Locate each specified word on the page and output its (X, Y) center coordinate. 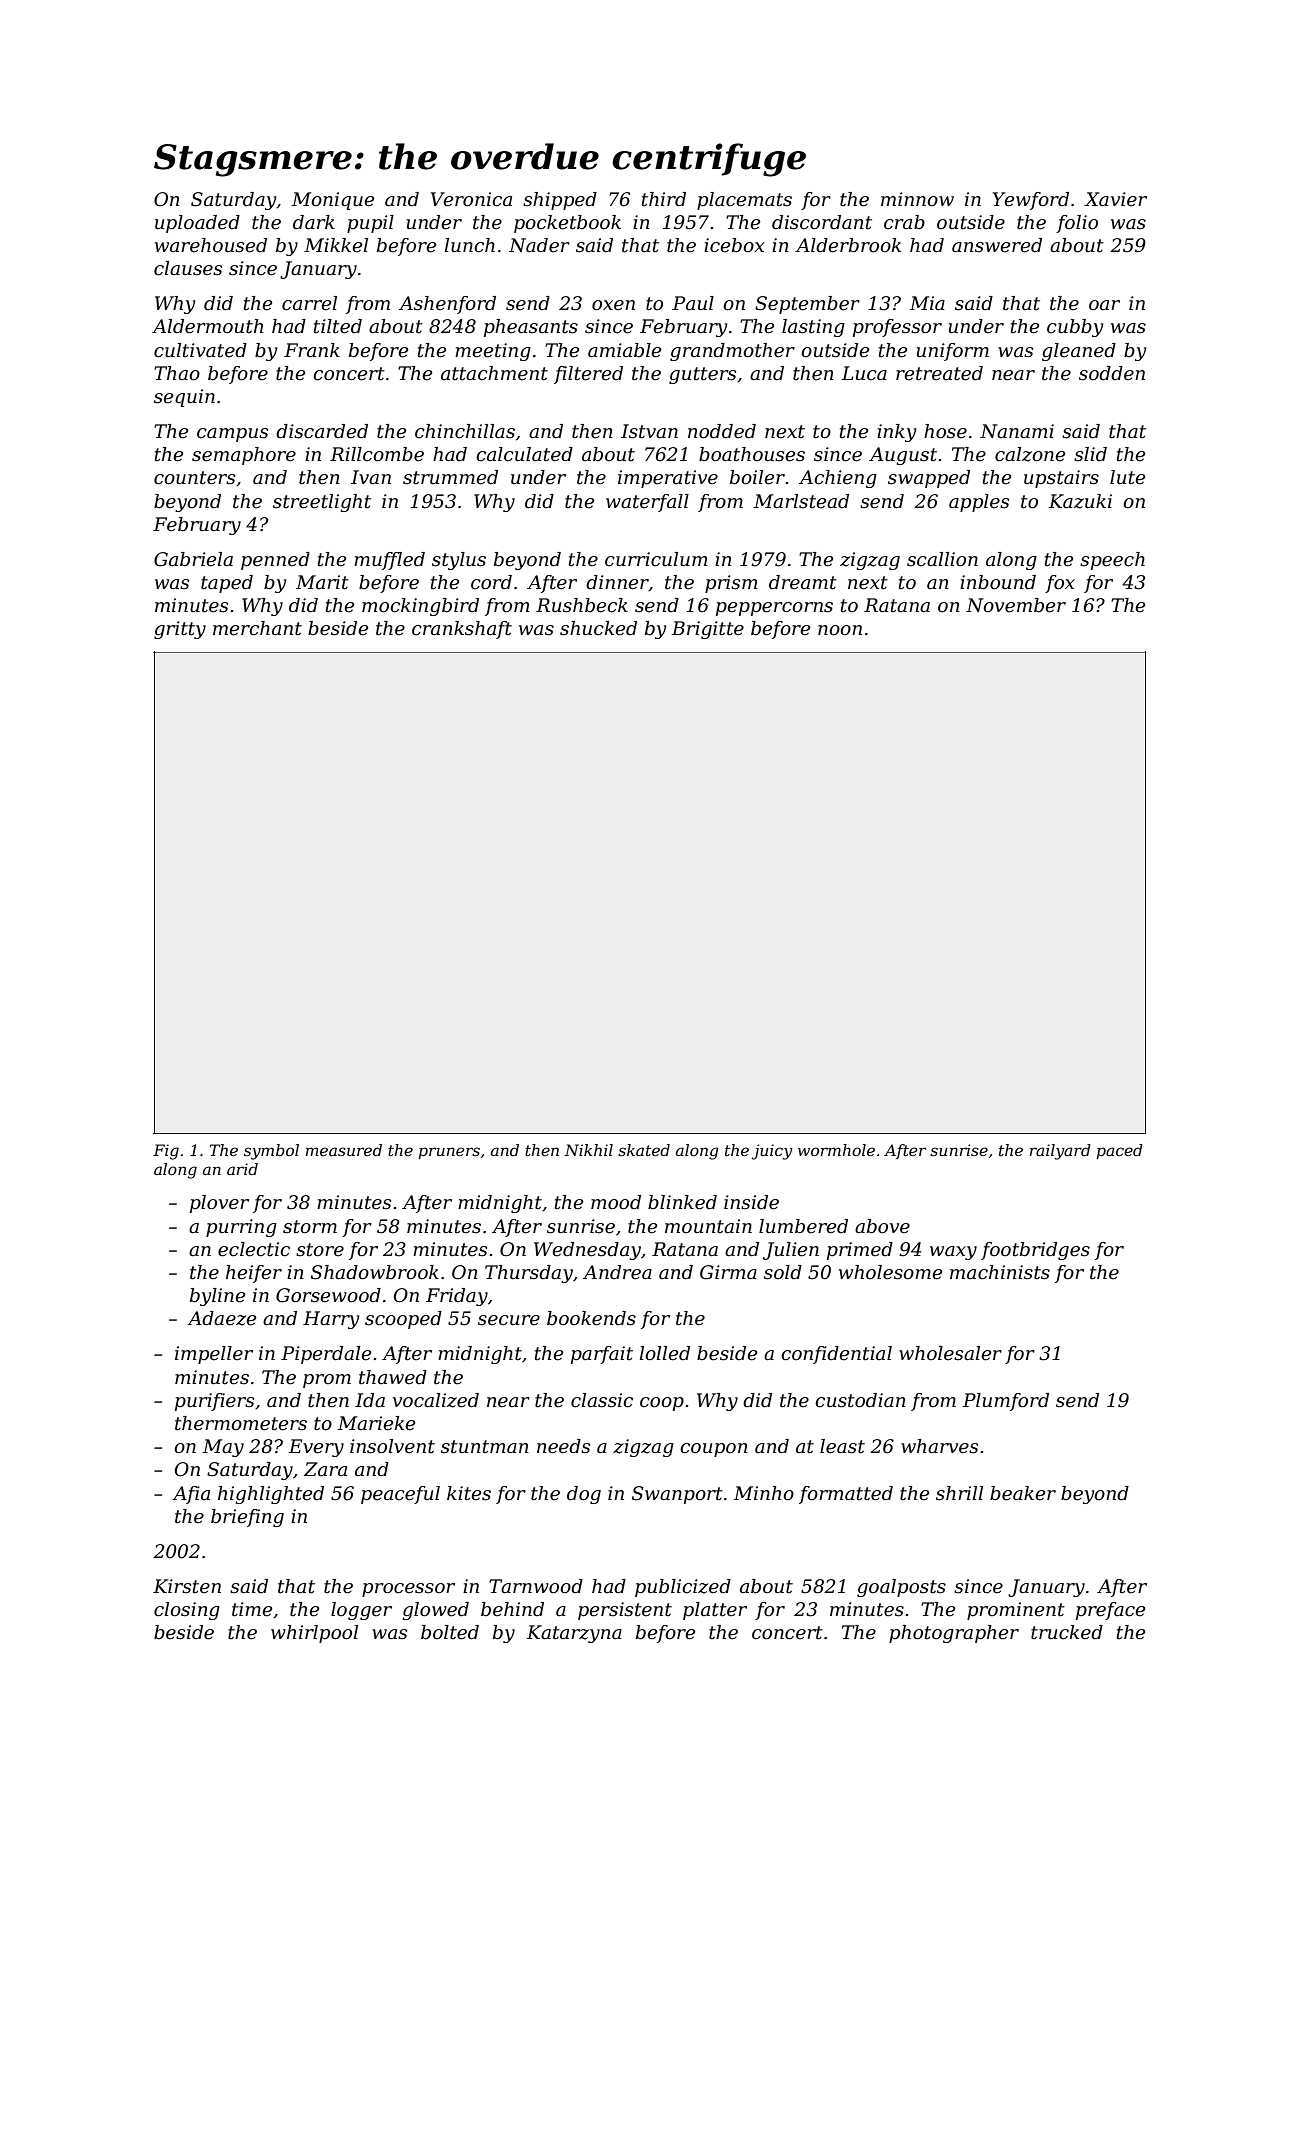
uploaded (197, 224)
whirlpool (314, 1634)
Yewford (1031, 201)
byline (217, 1297)
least (842, 1446)
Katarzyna (574, 1634)
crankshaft (462, 630)
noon (840, 630)
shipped (560, 201)
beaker (1023, 1493)
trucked (1067, 1632)
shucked (598, 628)
